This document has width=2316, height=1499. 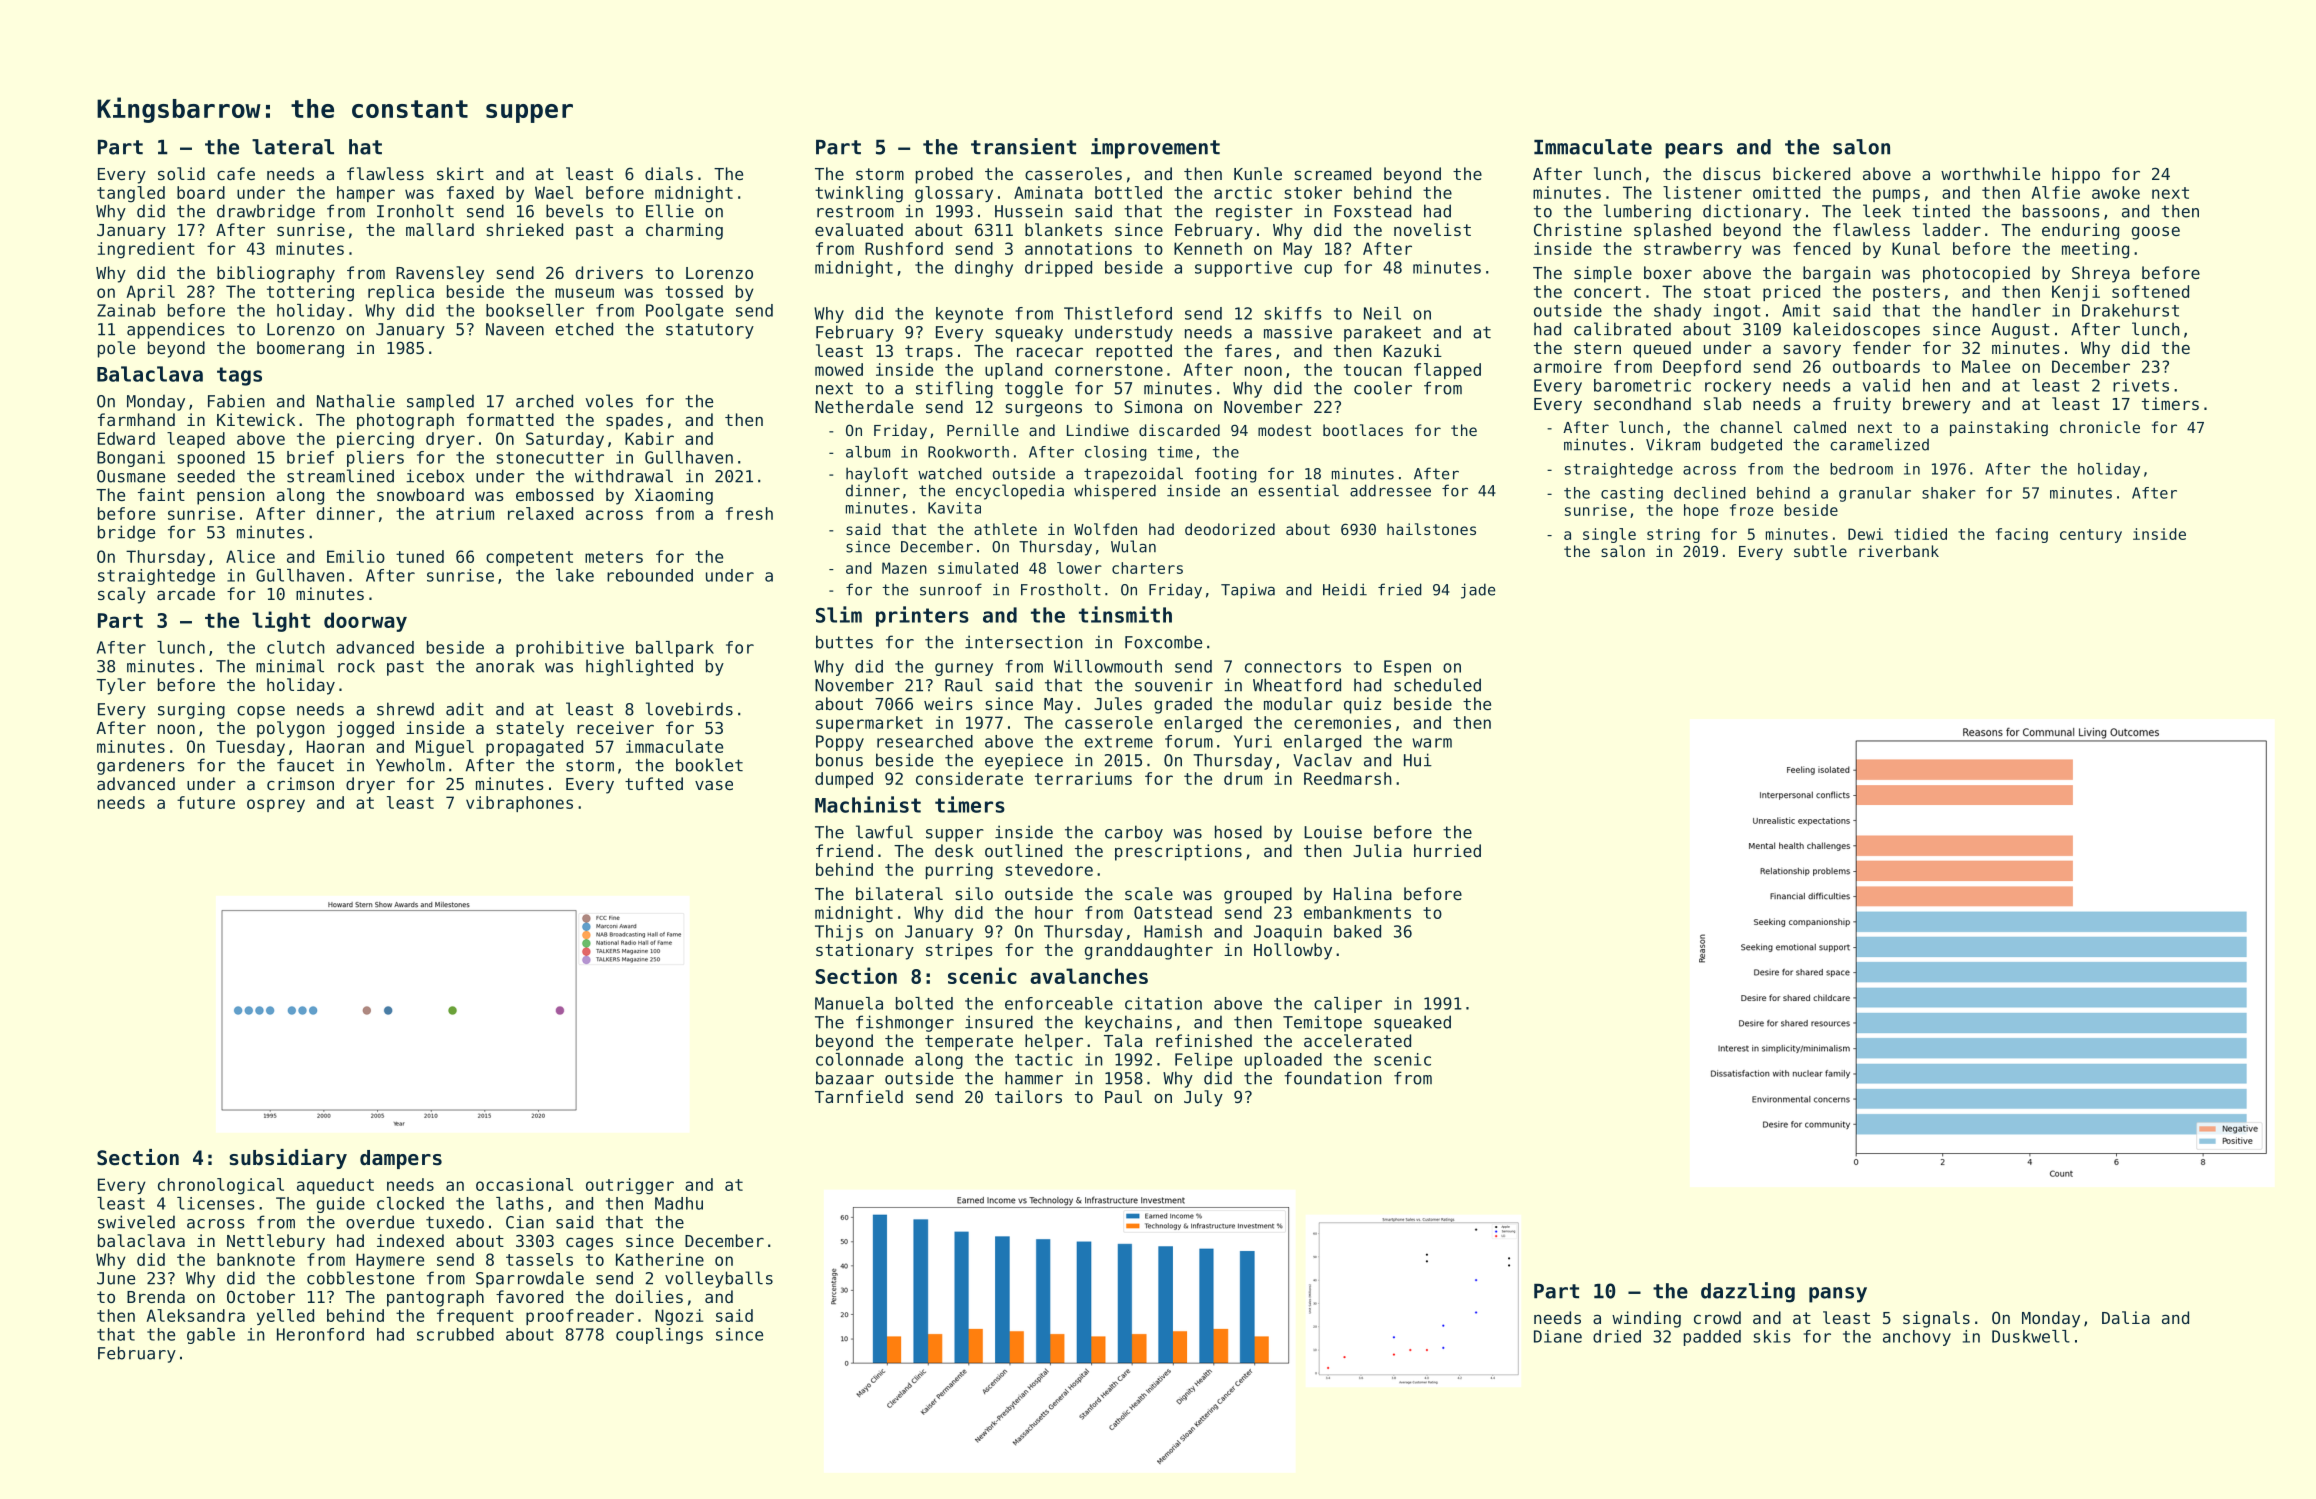 What do you see at coordinates (1432, 743) in the document?
I see `warm` at bounding box center [1432, 743].
